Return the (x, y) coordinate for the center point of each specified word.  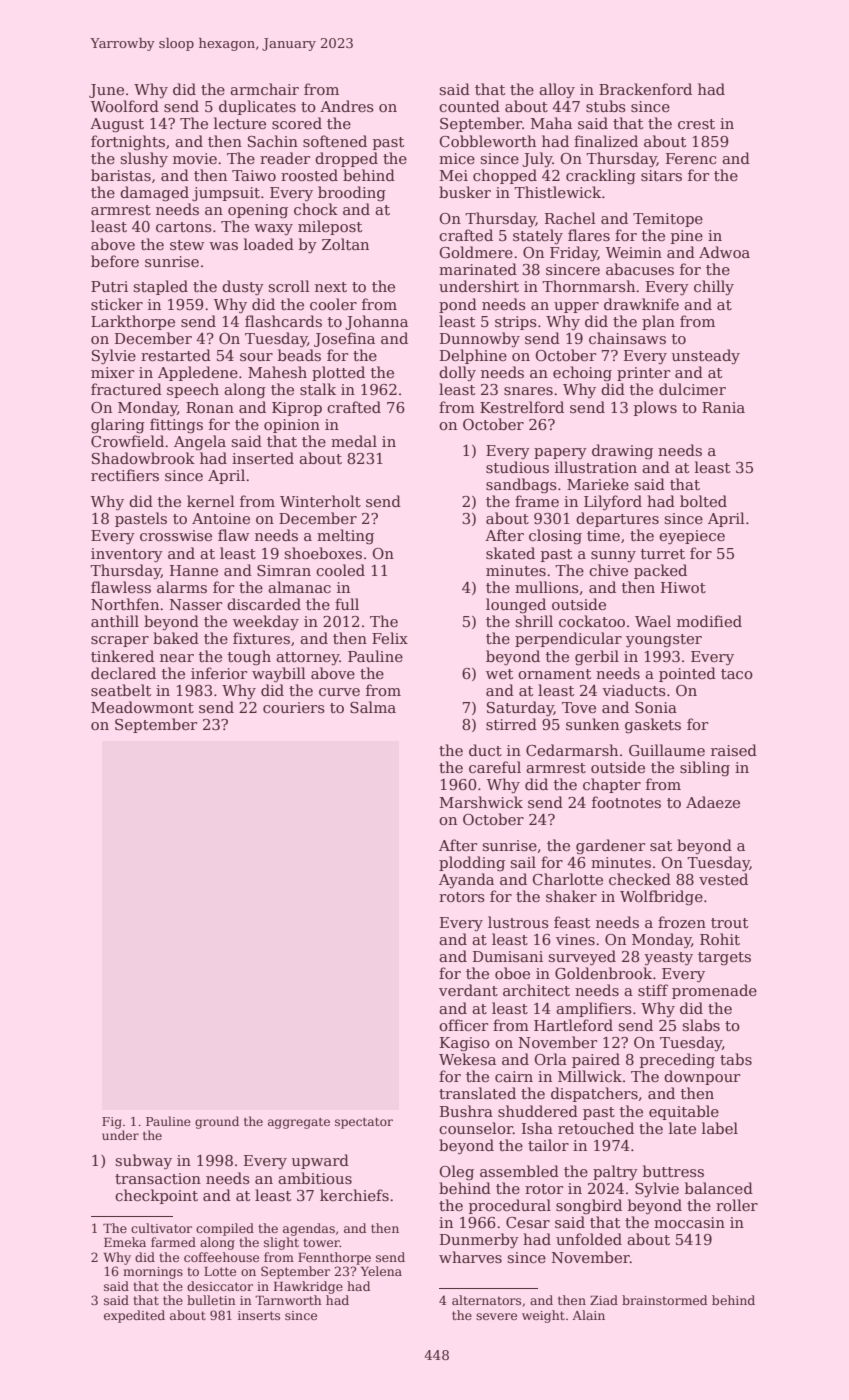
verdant (468, 990)
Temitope (668, 220)
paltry (615, 1172)
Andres (347, 106)
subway (143, 1162)
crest (696, 124)
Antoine (221, 518)
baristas (121, 175)
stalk (318, 389)
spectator (364, 1123)
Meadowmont (142, 707)
